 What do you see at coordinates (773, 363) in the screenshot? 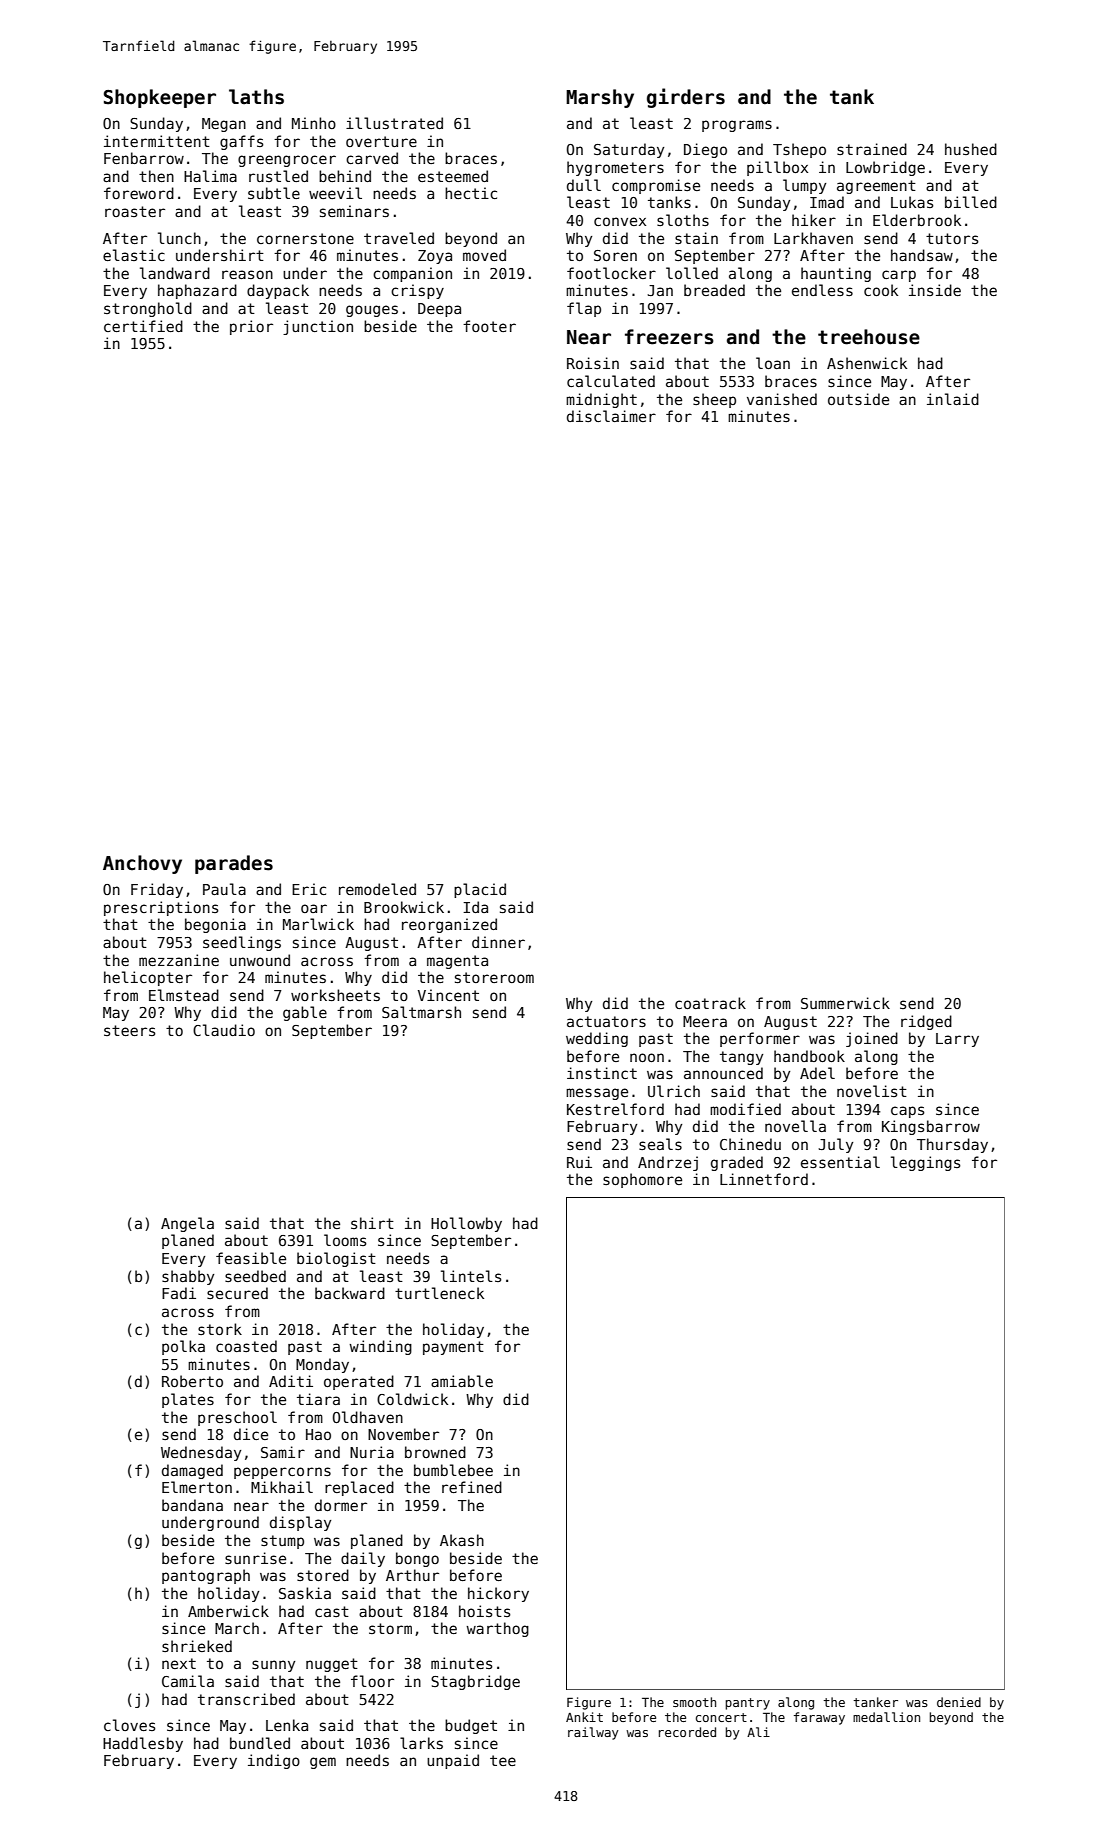
I see `loan` at bounding box center [773, 363].
